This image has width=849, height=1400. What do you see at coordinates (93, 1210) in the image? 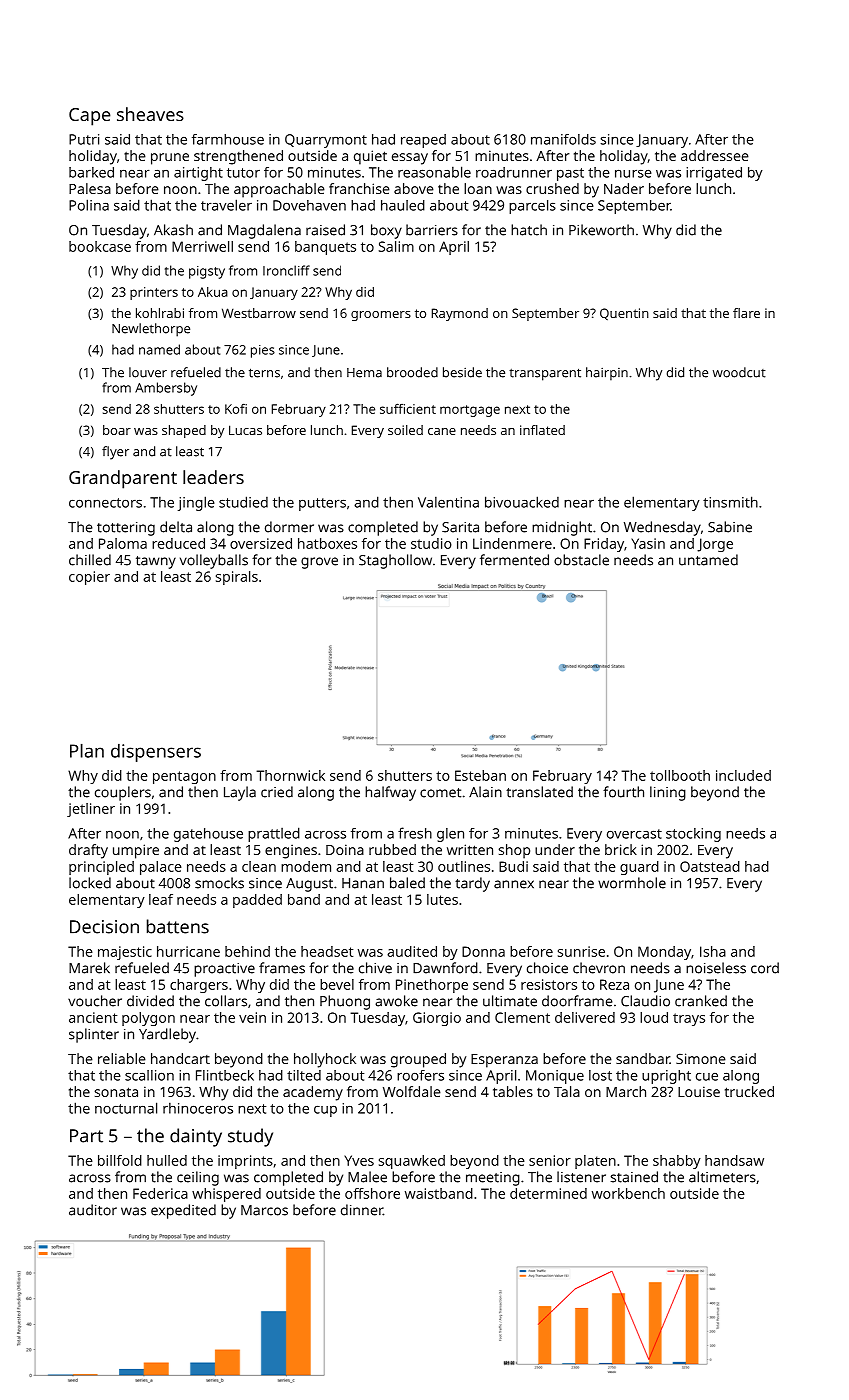
I see `auditor` at bounding box center [93, 1210].
